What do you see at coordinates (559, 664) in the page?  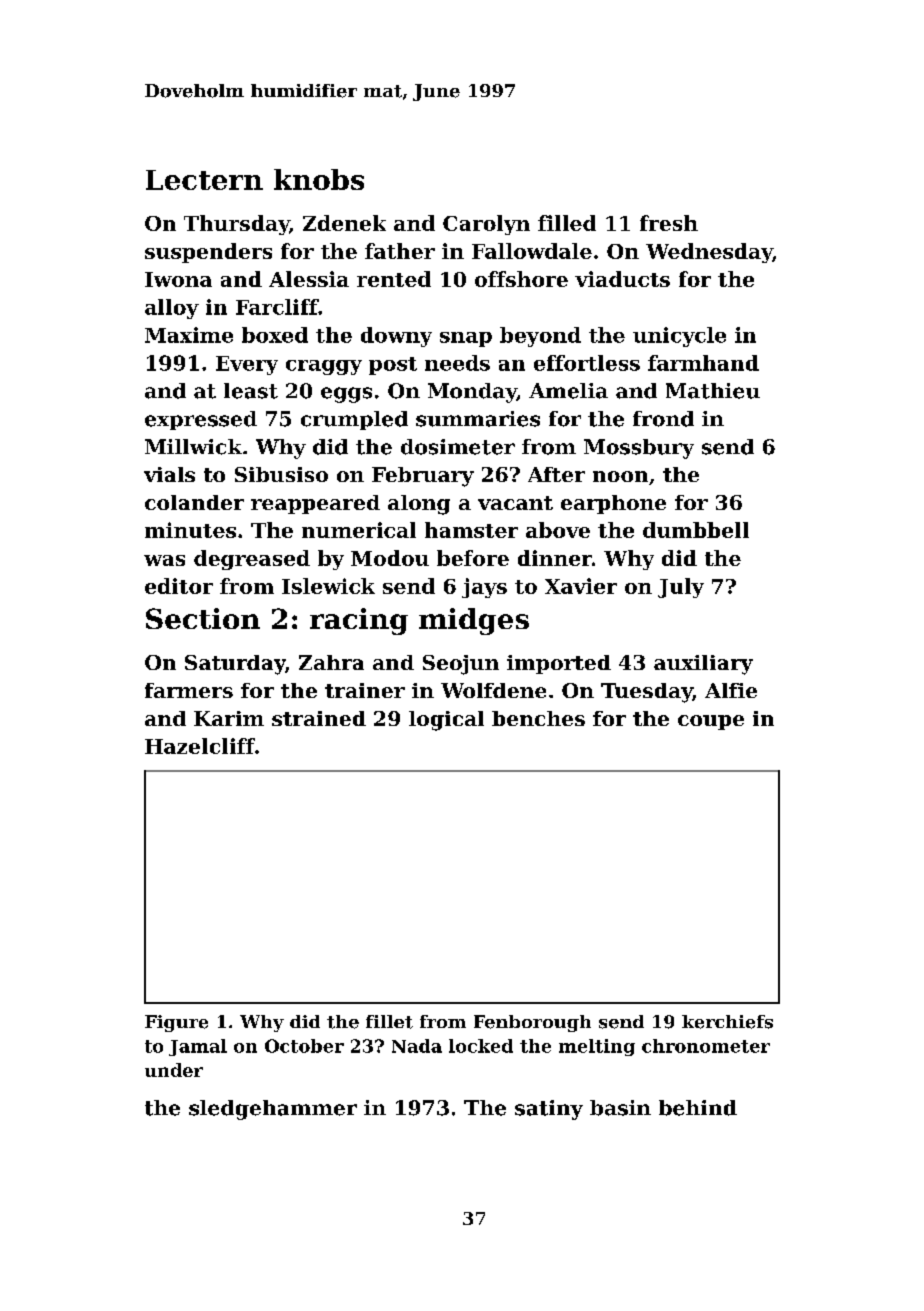 I see `imported` at bounding box center [559, 664].
